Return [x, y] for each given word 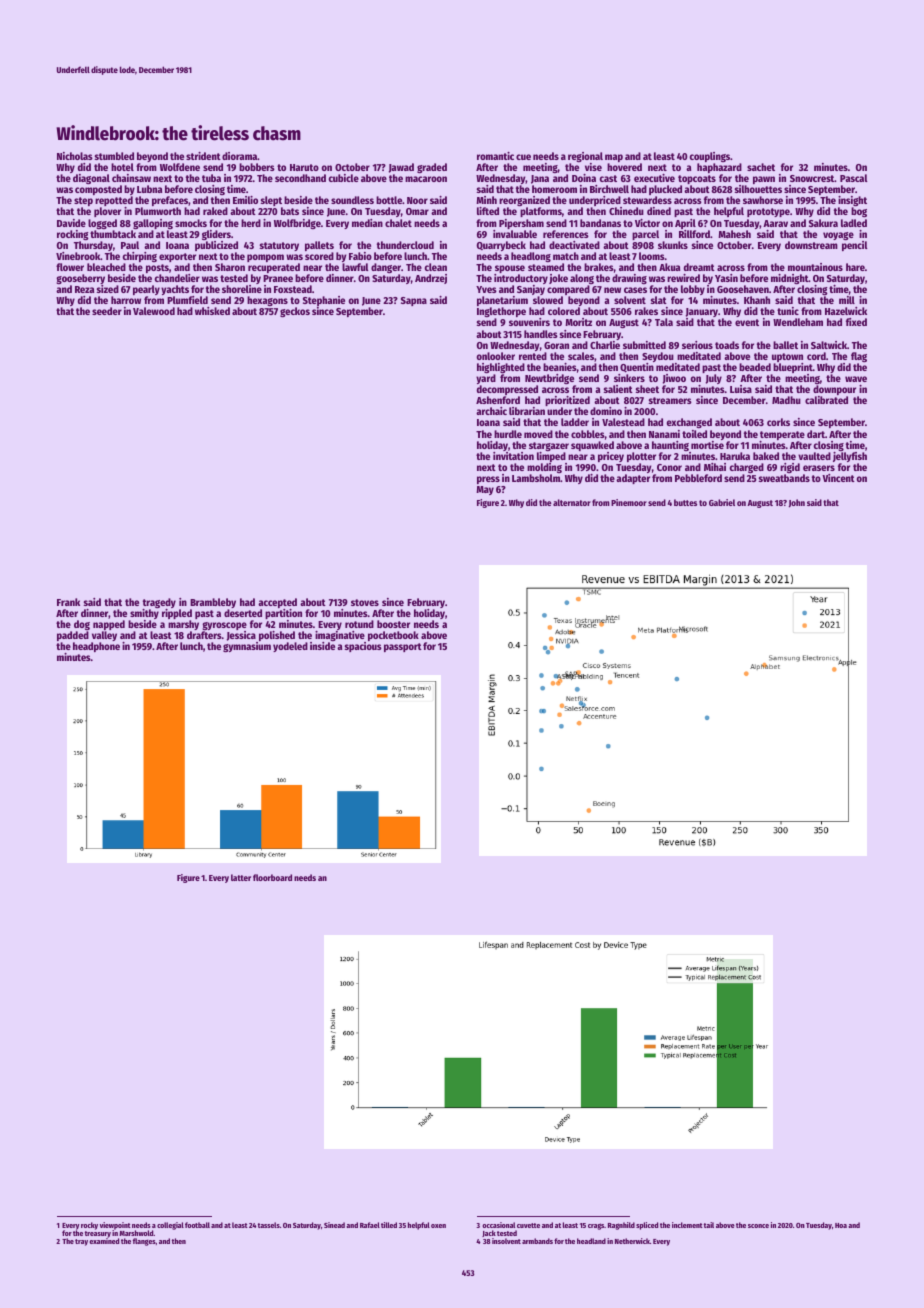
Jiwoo [674, 379]
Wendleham [798, 322]
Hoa [841, 1225]
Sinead [334, 1225]
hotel [122, 167]
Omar [417, 211]
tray [81, 1242]
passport [403, 647]
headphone [96, 647]
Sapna [414, 301]
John [797, 503]
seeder [107, 311]
